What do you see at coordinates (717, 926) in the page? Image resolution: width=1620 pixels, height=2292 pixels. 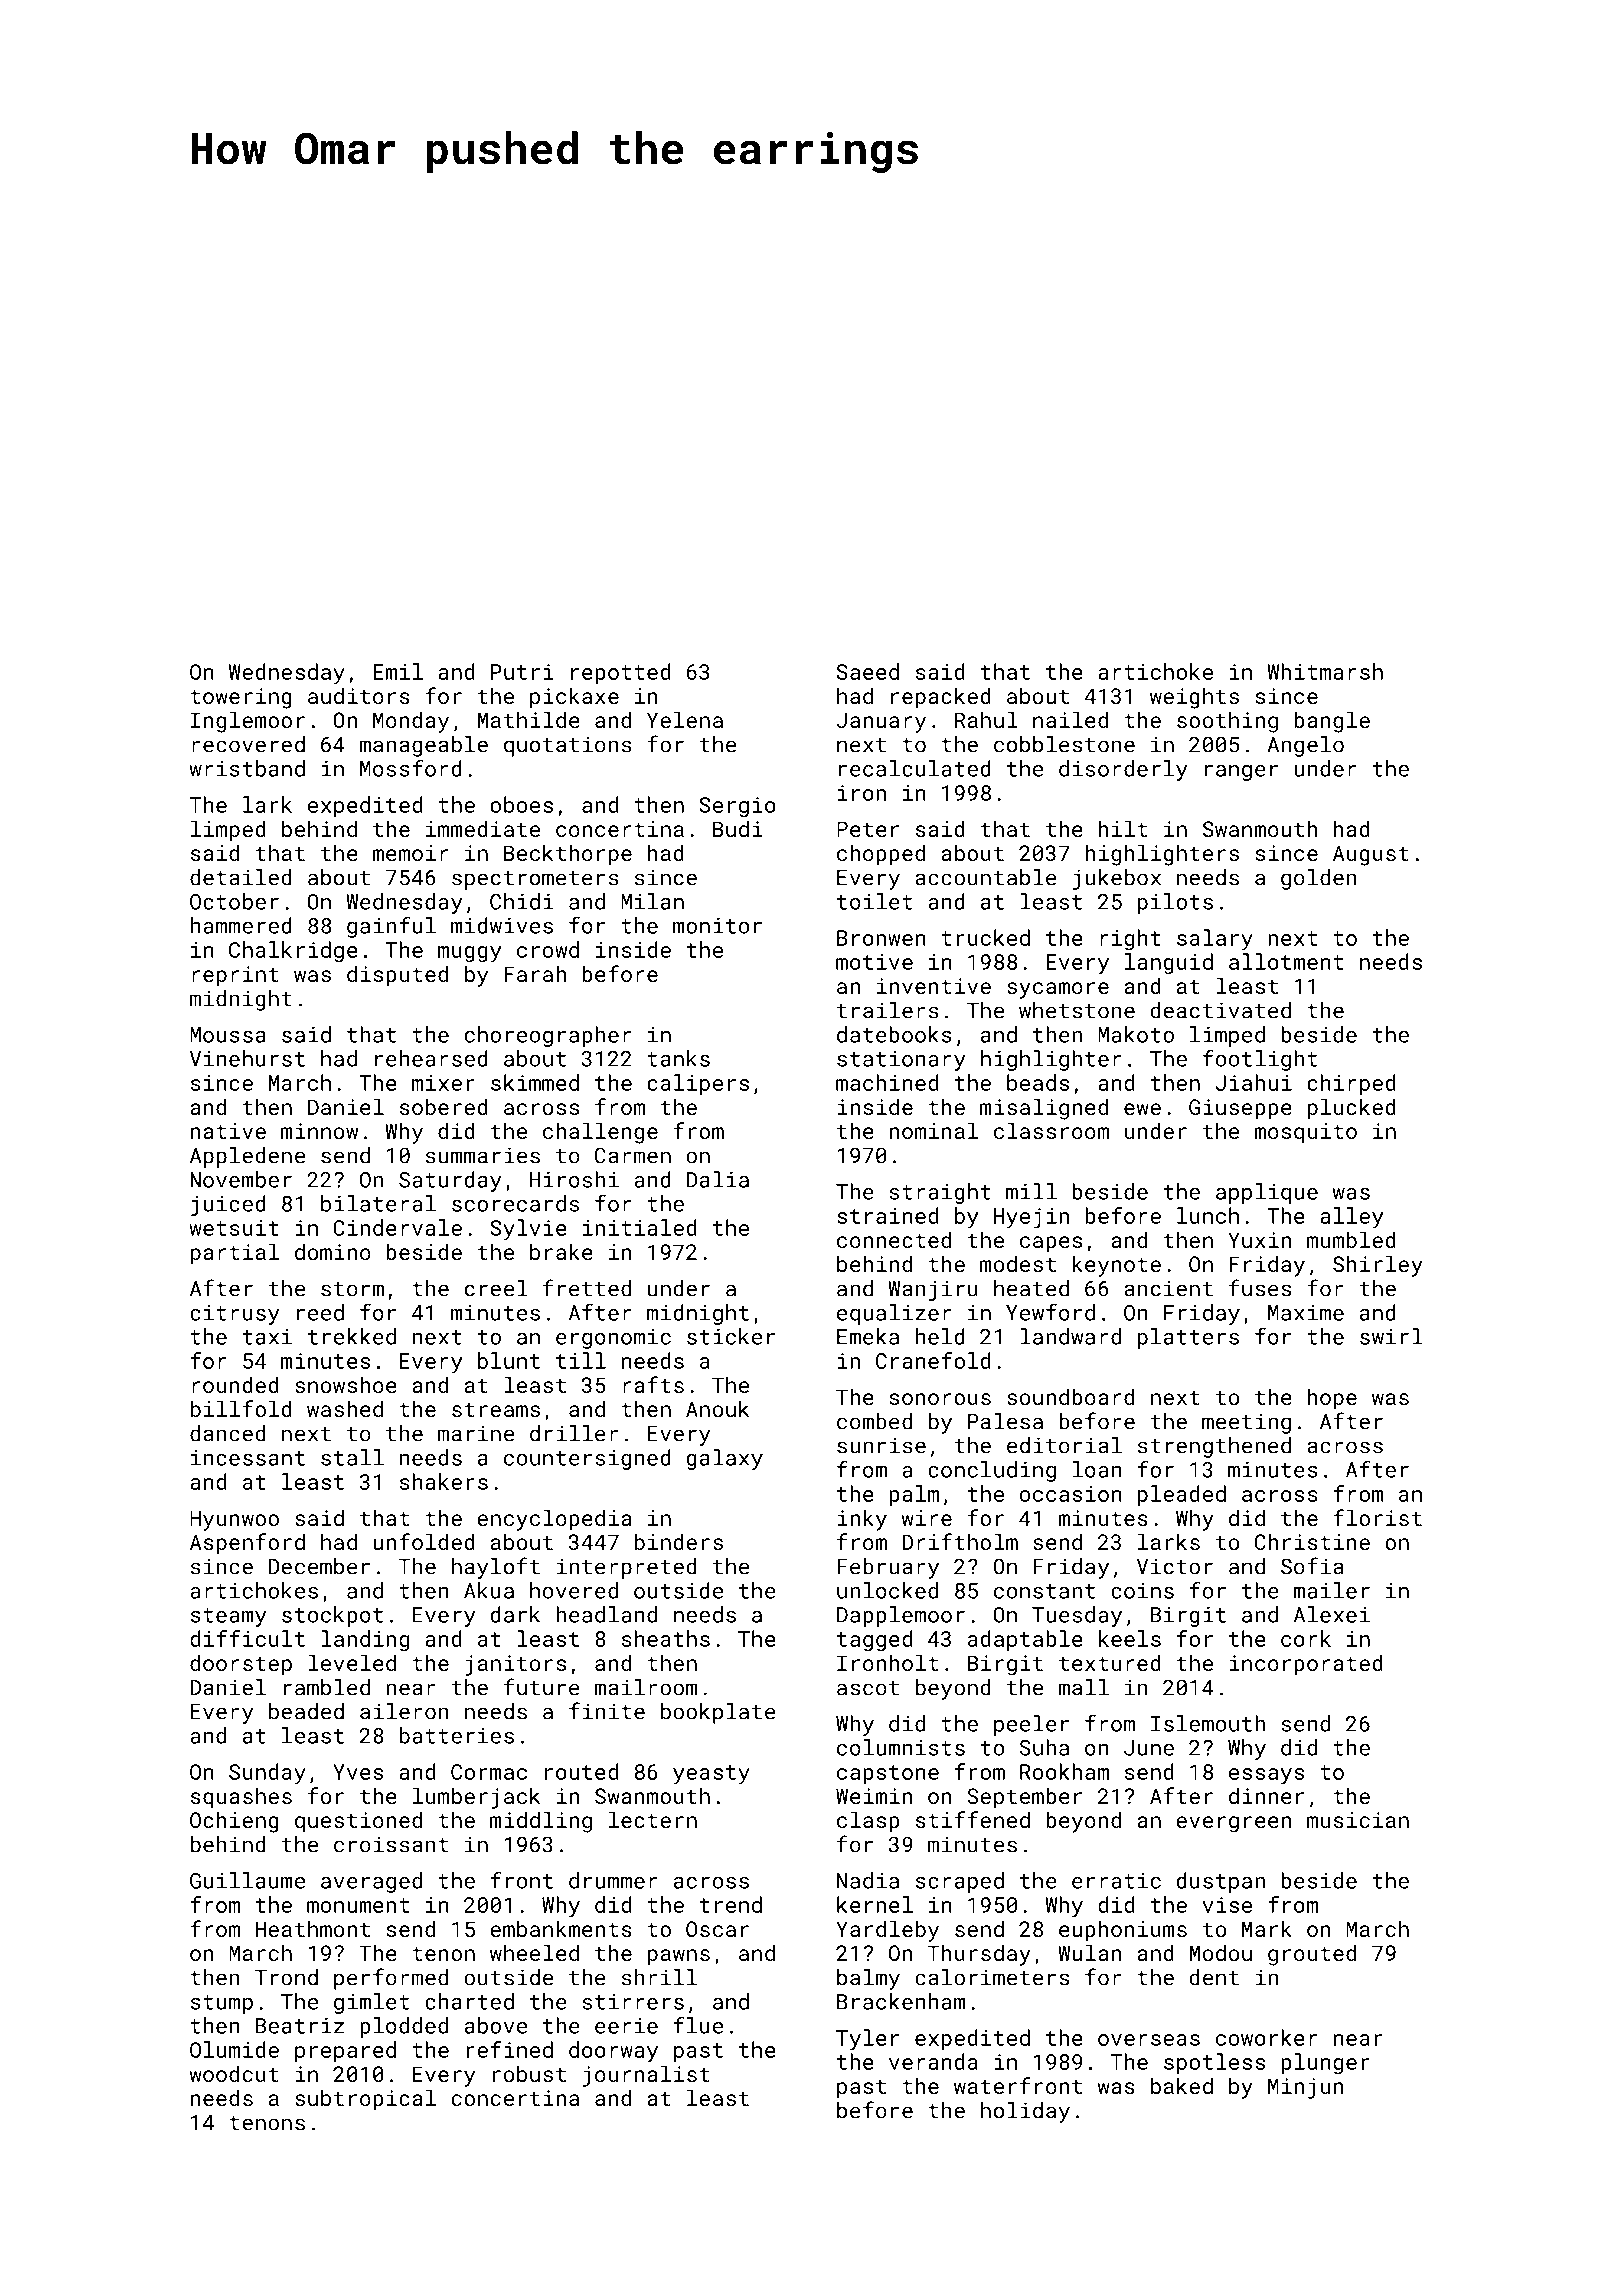 I see `monitor` at bounding box center [717, 926].
